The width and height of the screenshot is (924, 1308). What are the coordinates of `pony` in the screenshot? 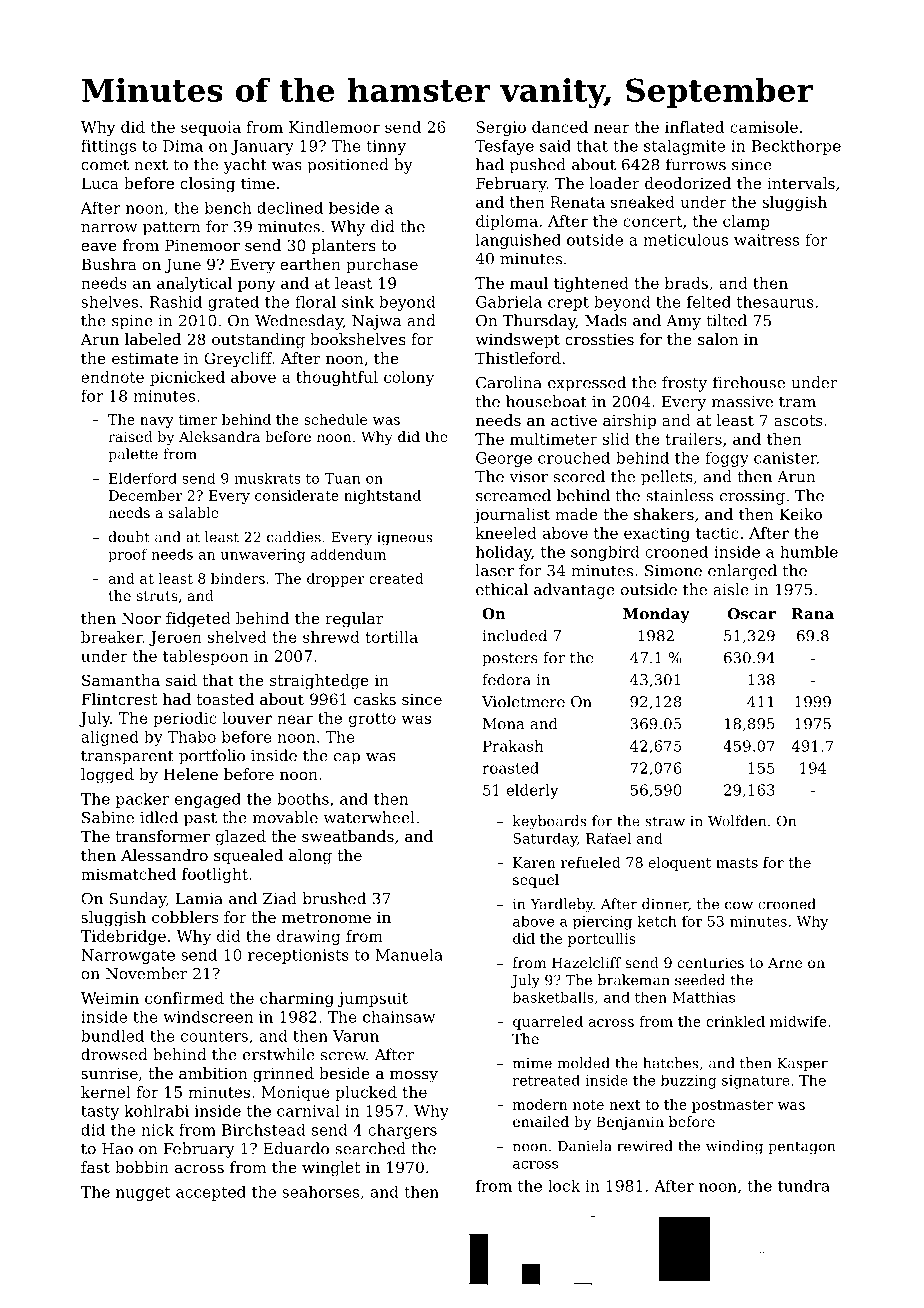 It's located at (256, 286).
